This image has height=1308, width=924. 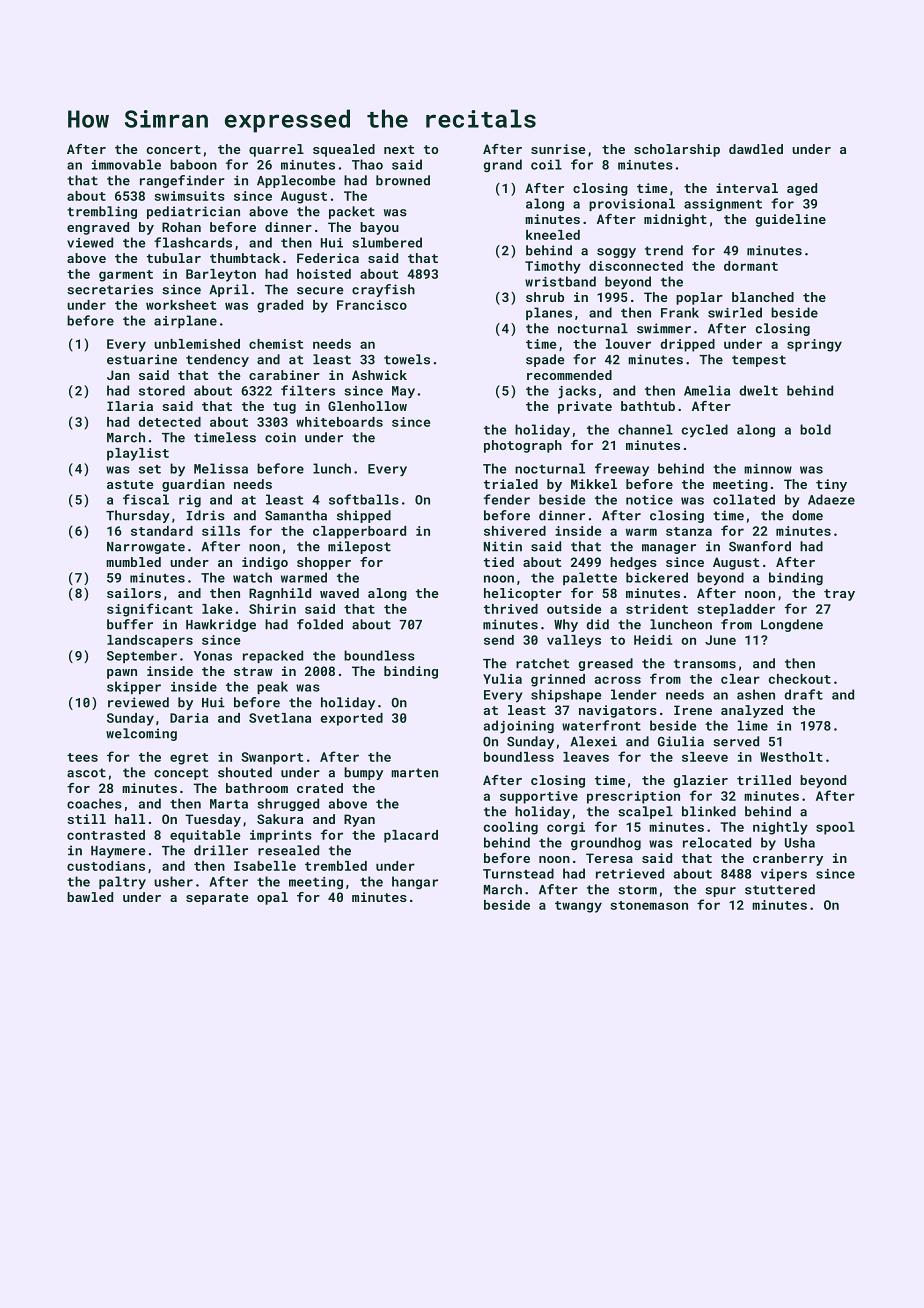 I want to click on squealed, so click(x=344, y=150).
